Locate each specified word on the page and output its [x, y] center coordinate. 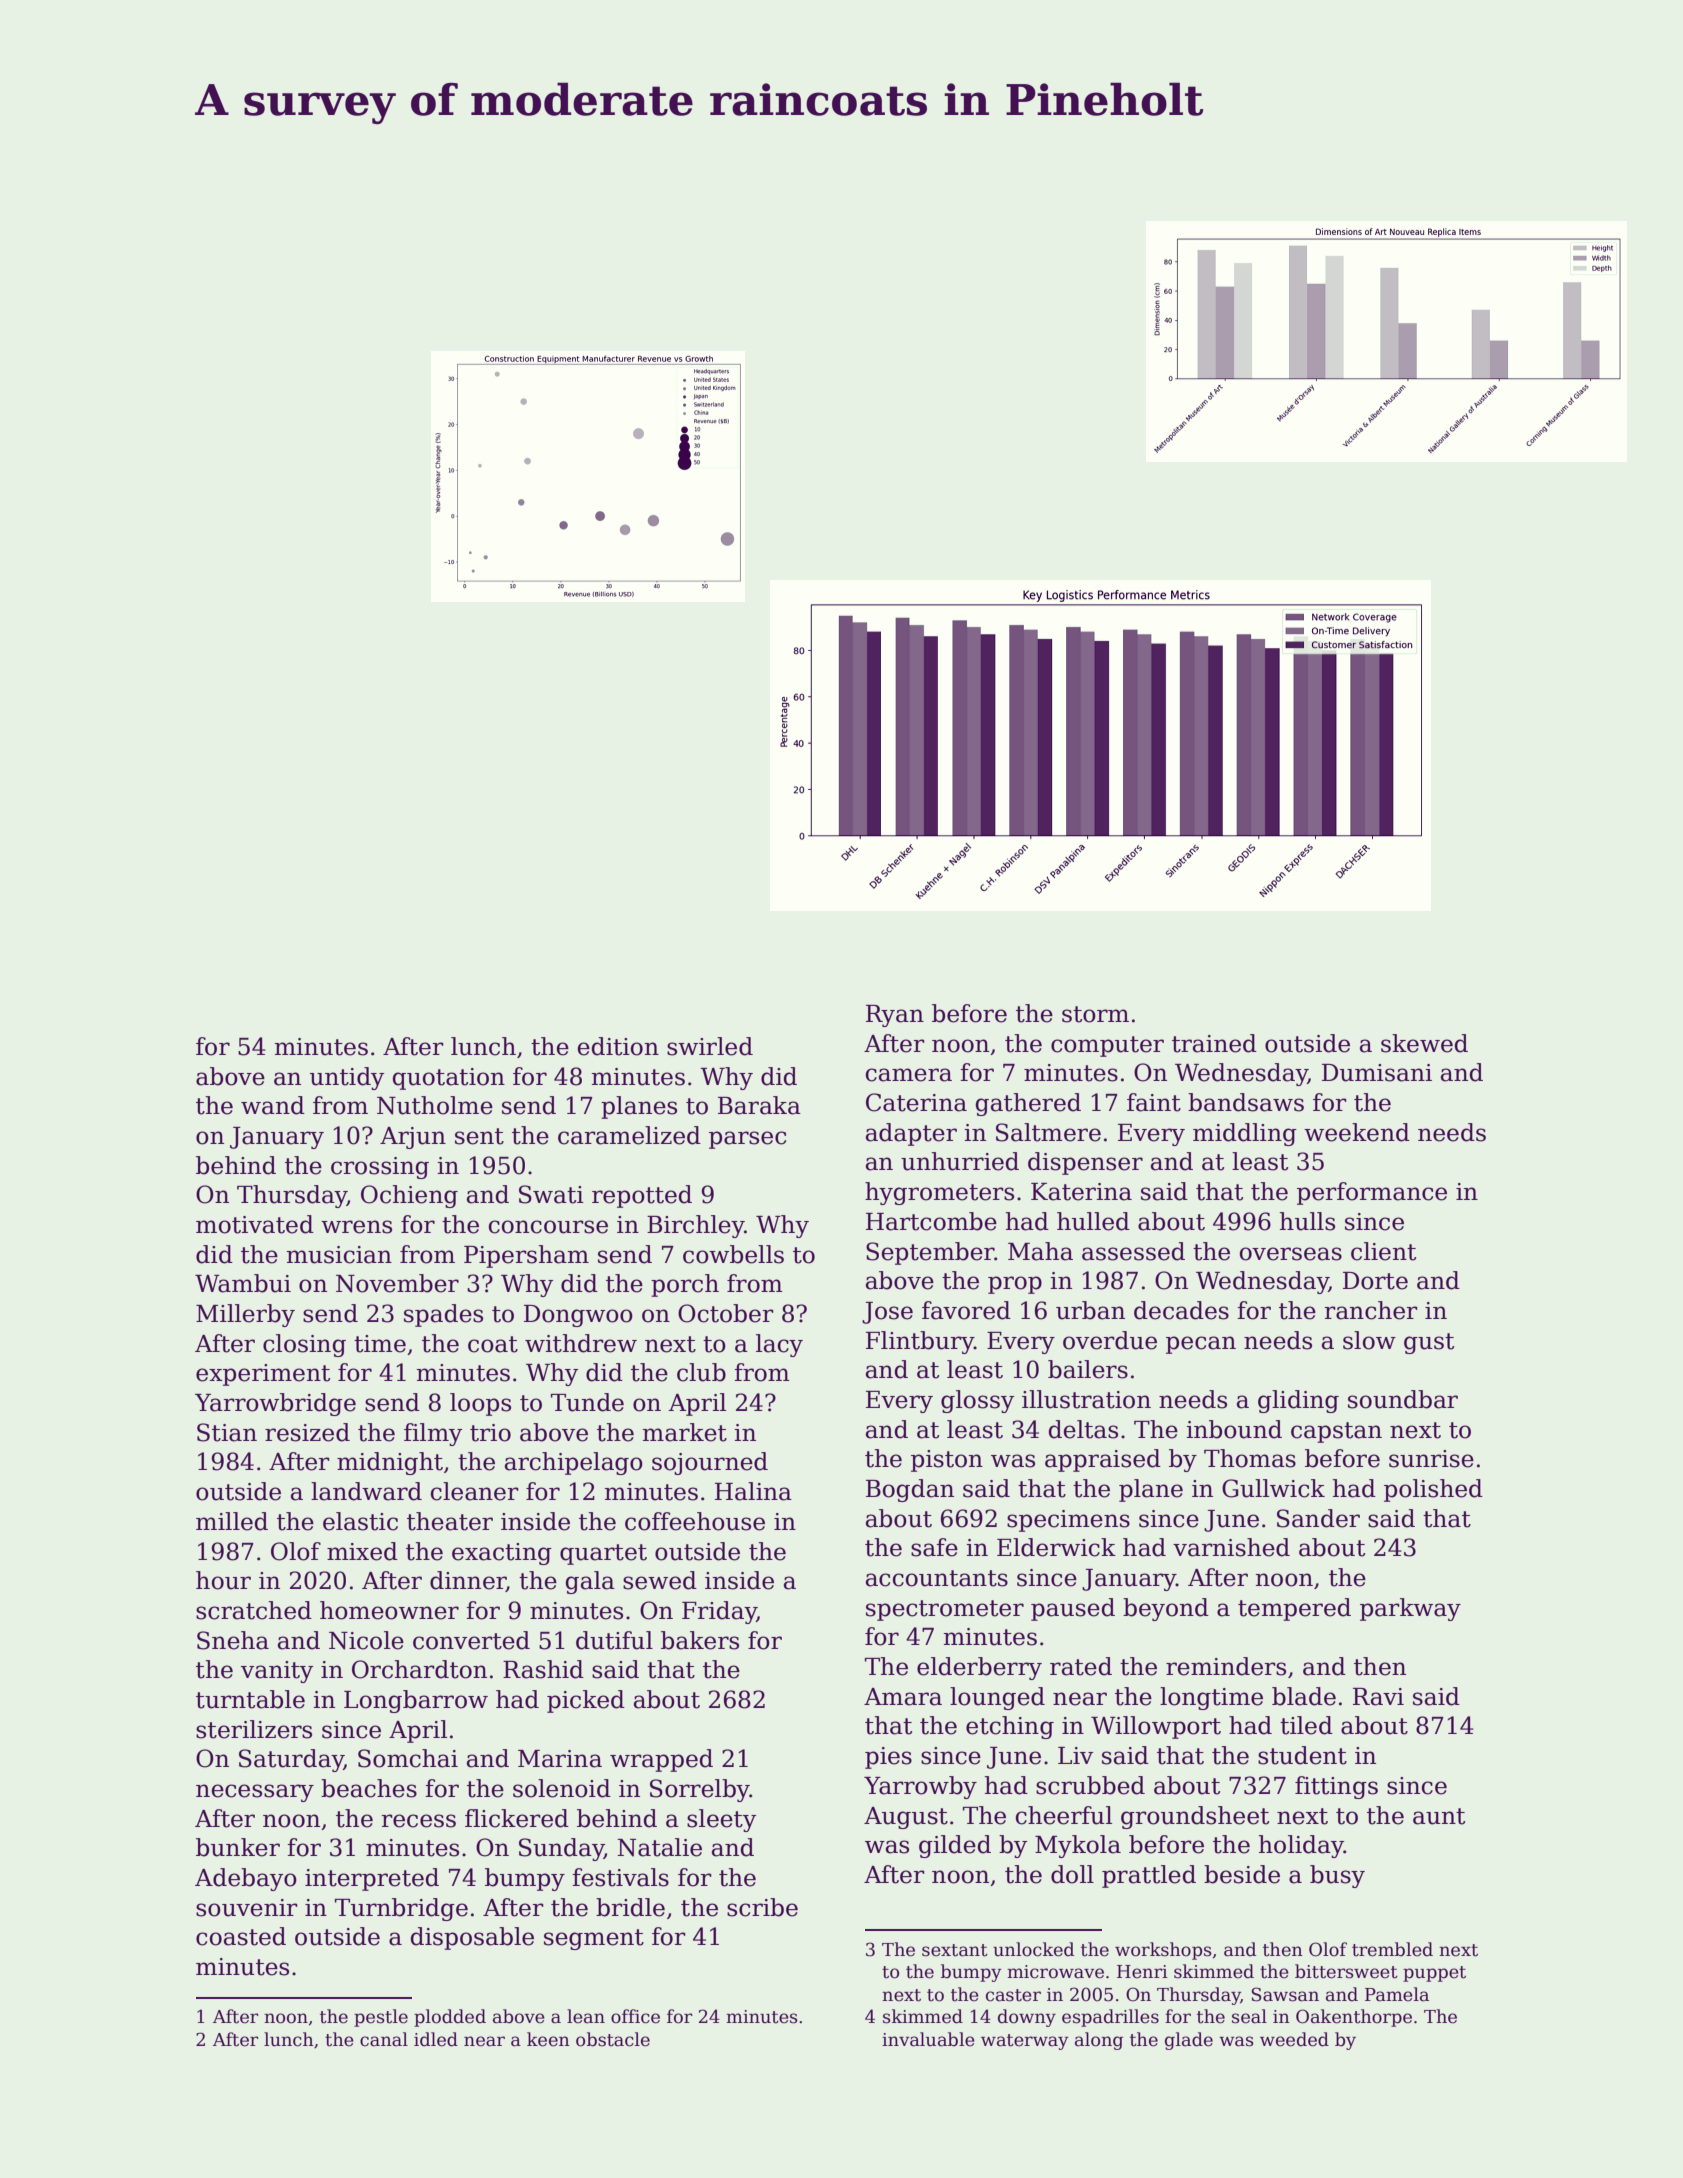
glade [1189, 2041]
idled [436, 2039]
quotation [449, 1079]
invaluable [928, 2039]
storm [1095, 1014]
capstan [1336, 1432]
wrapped [661, 1760]
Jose [887, 1313]
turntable [250, 1699]
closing [304, 1345]
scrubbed [1090, 1785]
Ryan [895, 1016]
